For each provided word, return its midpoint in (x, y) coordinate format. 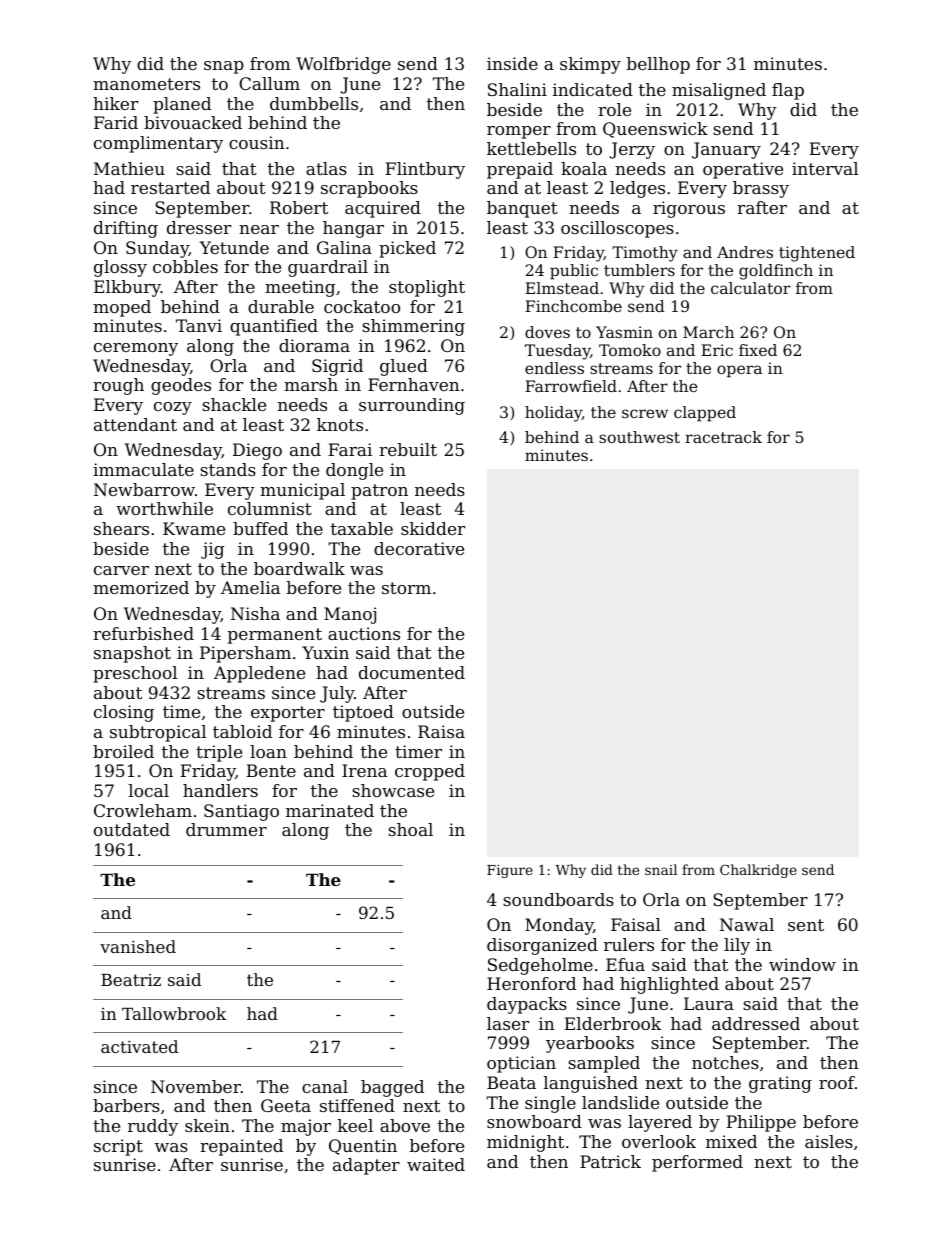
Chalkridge (758, 871)
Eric (717, 350)
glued (404, 367)
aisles (829, 1141)
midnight (525, 1143)
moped (122, 308)
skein (207, 1125)
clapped (705, 414)
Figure (510, 871)
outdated (132, 829)
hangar (353, 229)
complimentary (158, 144)
